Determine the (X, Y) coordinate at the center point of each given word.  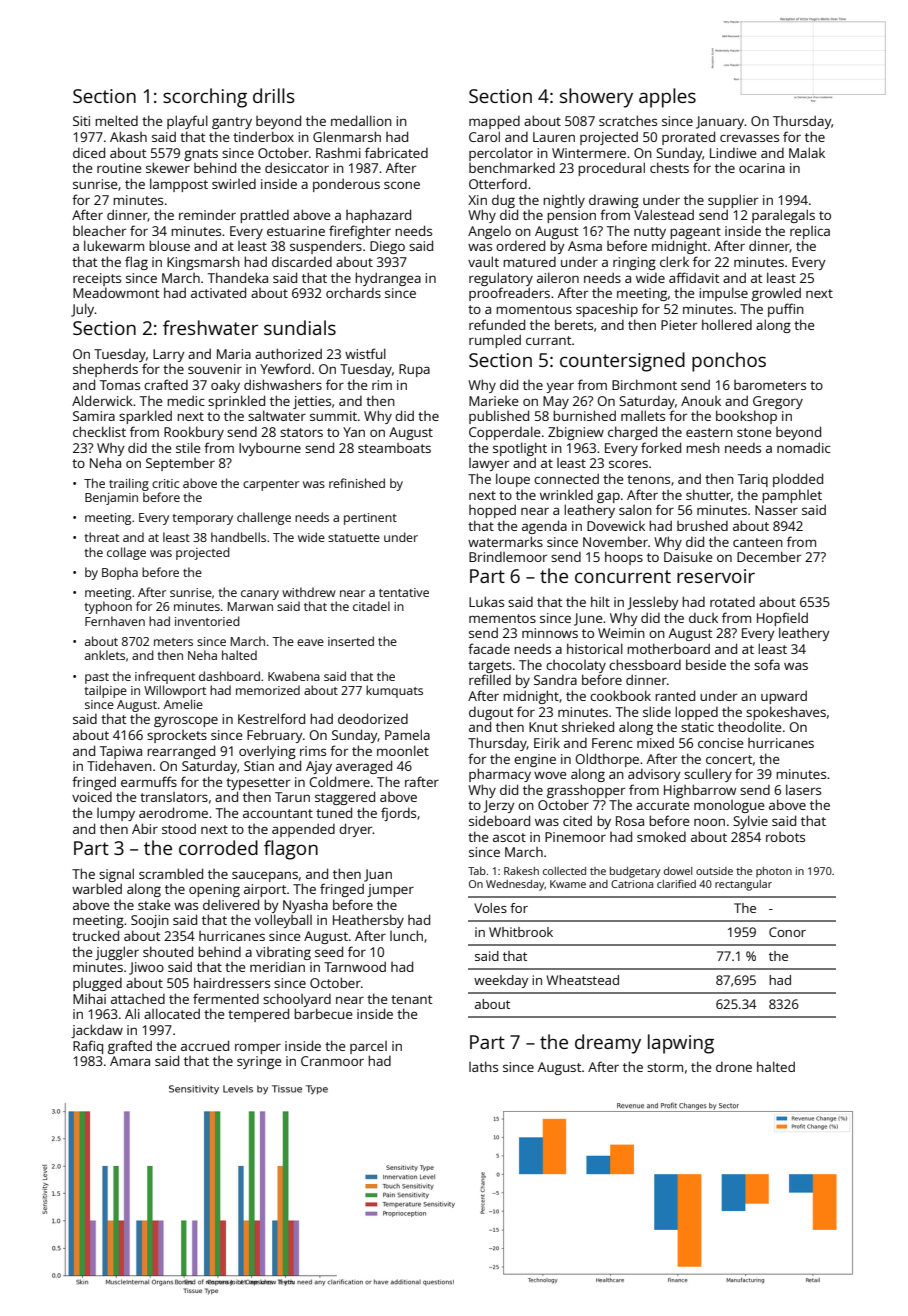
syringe (259, 1062)
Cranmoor (332, 1061)
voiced (92, 797)
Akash (128, 136)
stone (754, 432)
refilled (490, 679)
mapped (494, 122)
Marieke (494, 401)
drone (734, 1067)
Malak (807, 152)
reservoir (716, 576)
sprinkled (236, 402)
